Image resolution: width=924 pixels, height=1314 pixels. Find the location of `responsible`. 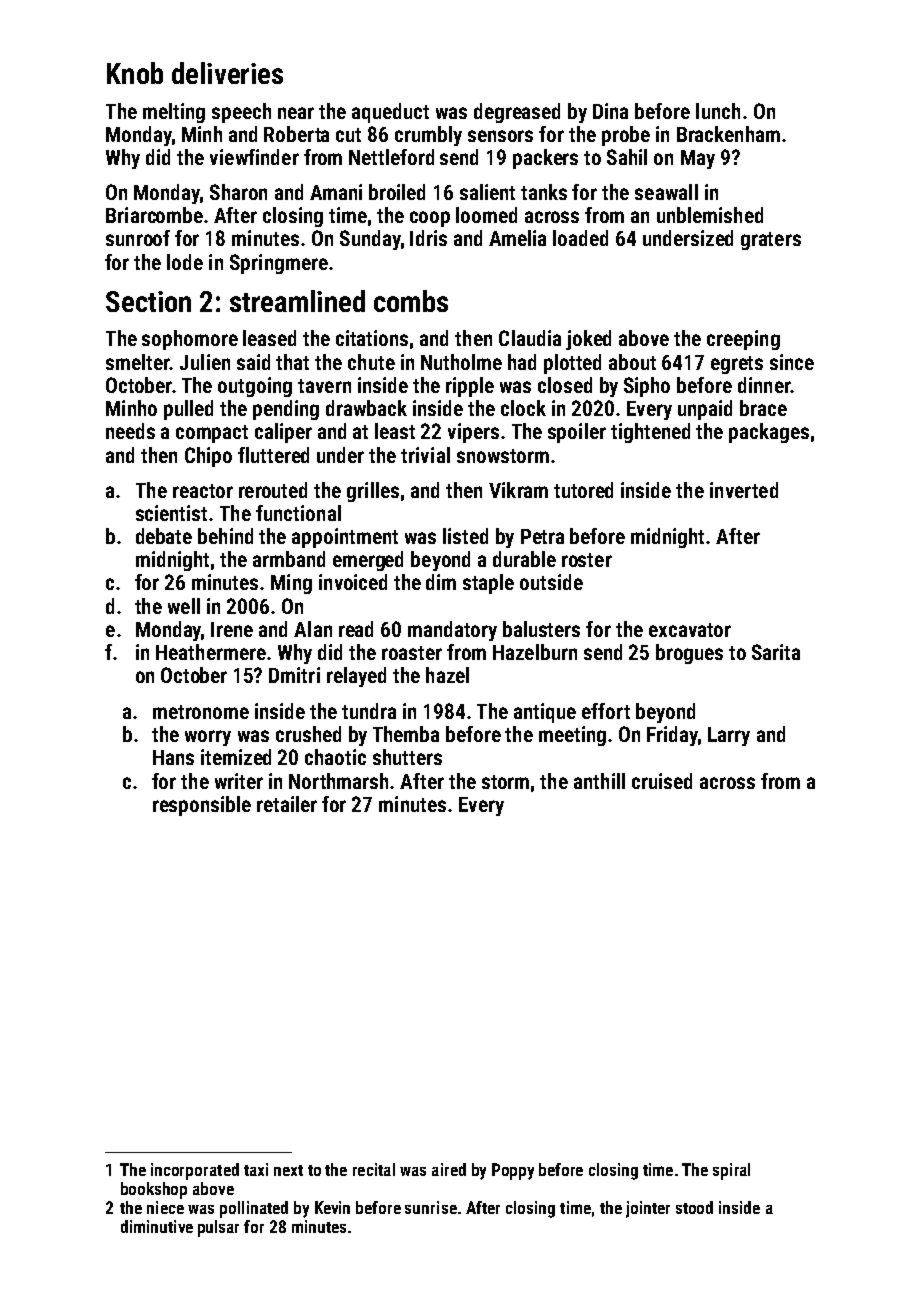

responsible is located at coordinates (202, 806).
